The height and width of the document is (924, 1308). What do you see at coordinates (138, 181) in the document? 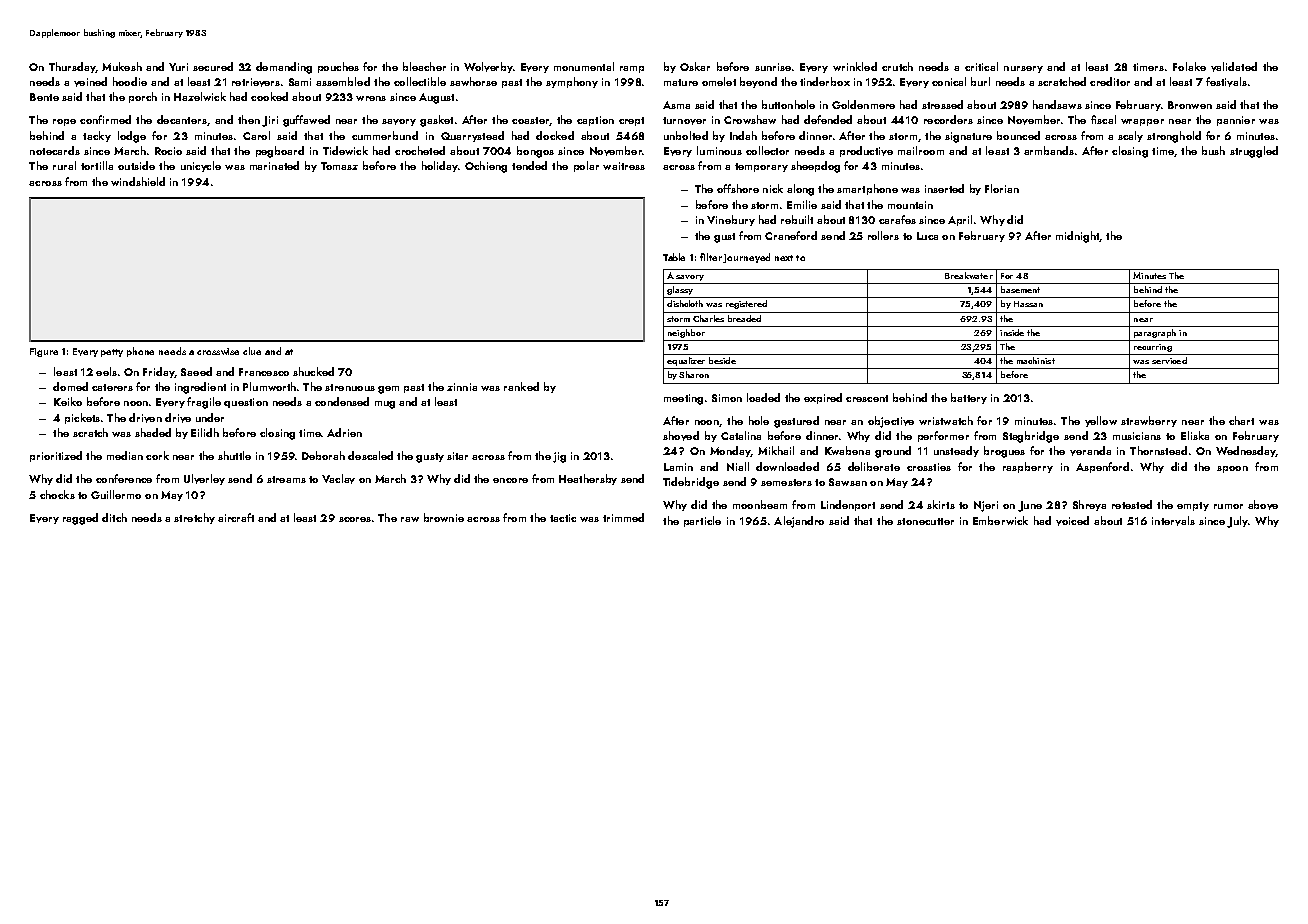
I see `windshield` at bounding box center [138, 181].
